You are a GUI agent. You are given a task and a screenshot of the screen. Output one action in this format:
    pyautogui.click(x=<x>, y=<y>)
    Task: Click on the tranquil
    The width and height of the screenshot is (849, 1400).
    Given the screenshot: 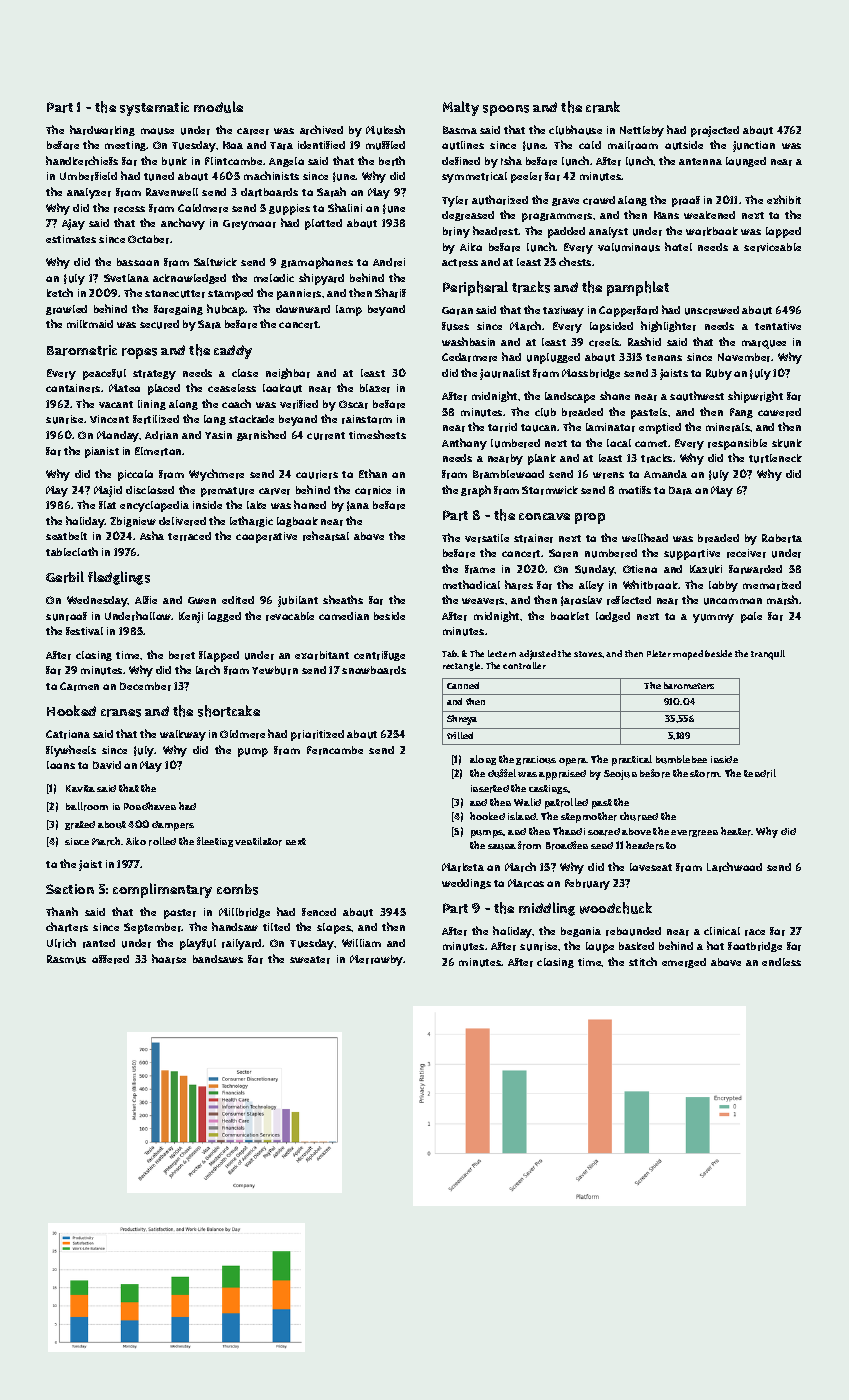 What is the action you would take?
    pyautogui.click(x=768, y=655)
